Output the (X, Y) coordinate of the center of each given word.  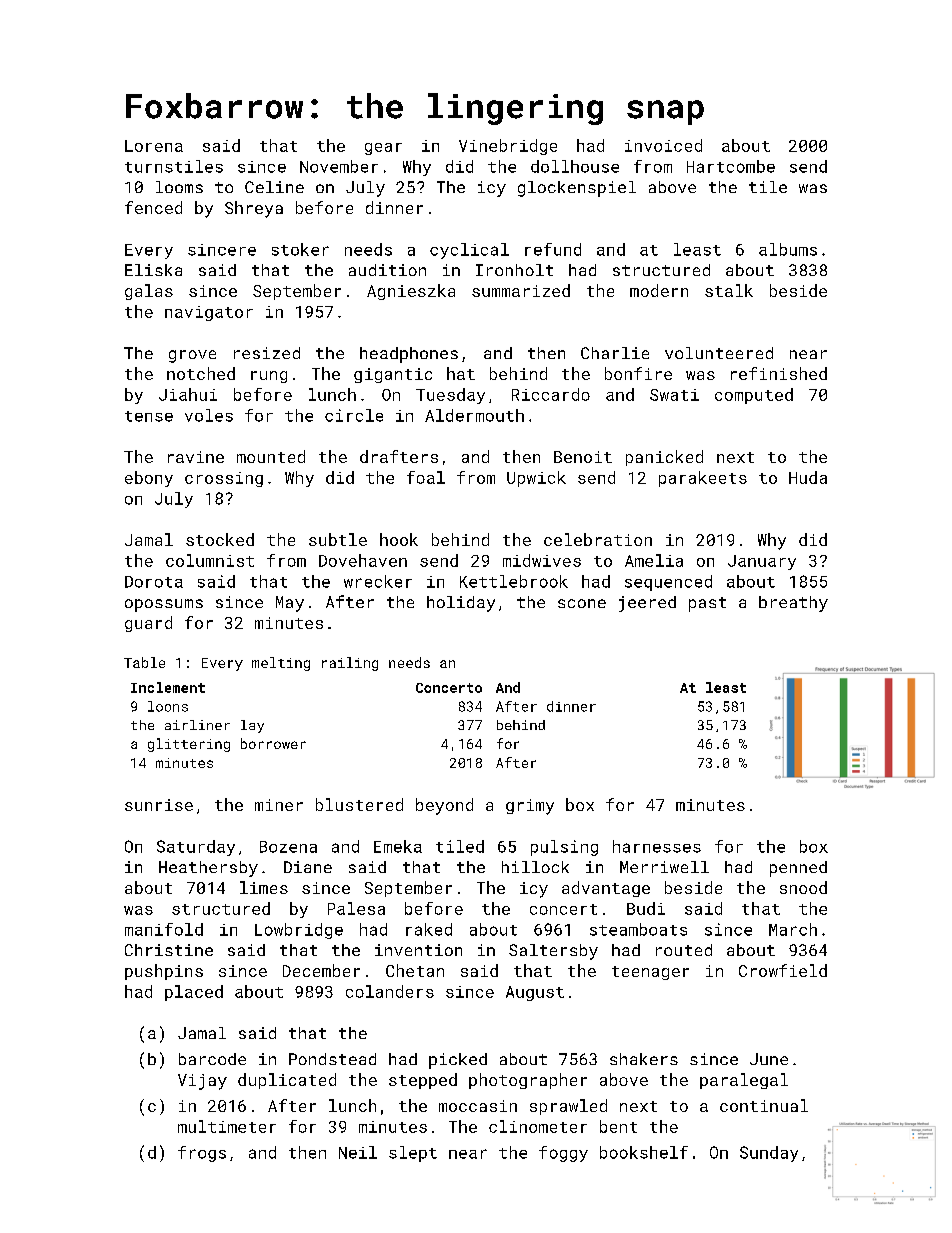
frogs (202, 1154)
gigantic (393, 375)
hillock (535, 867)
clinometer (538, 1126)
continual (764, 1105)
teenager (650, 973)
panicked (664, 458)
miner (279, 805)
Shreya (254, 209)
